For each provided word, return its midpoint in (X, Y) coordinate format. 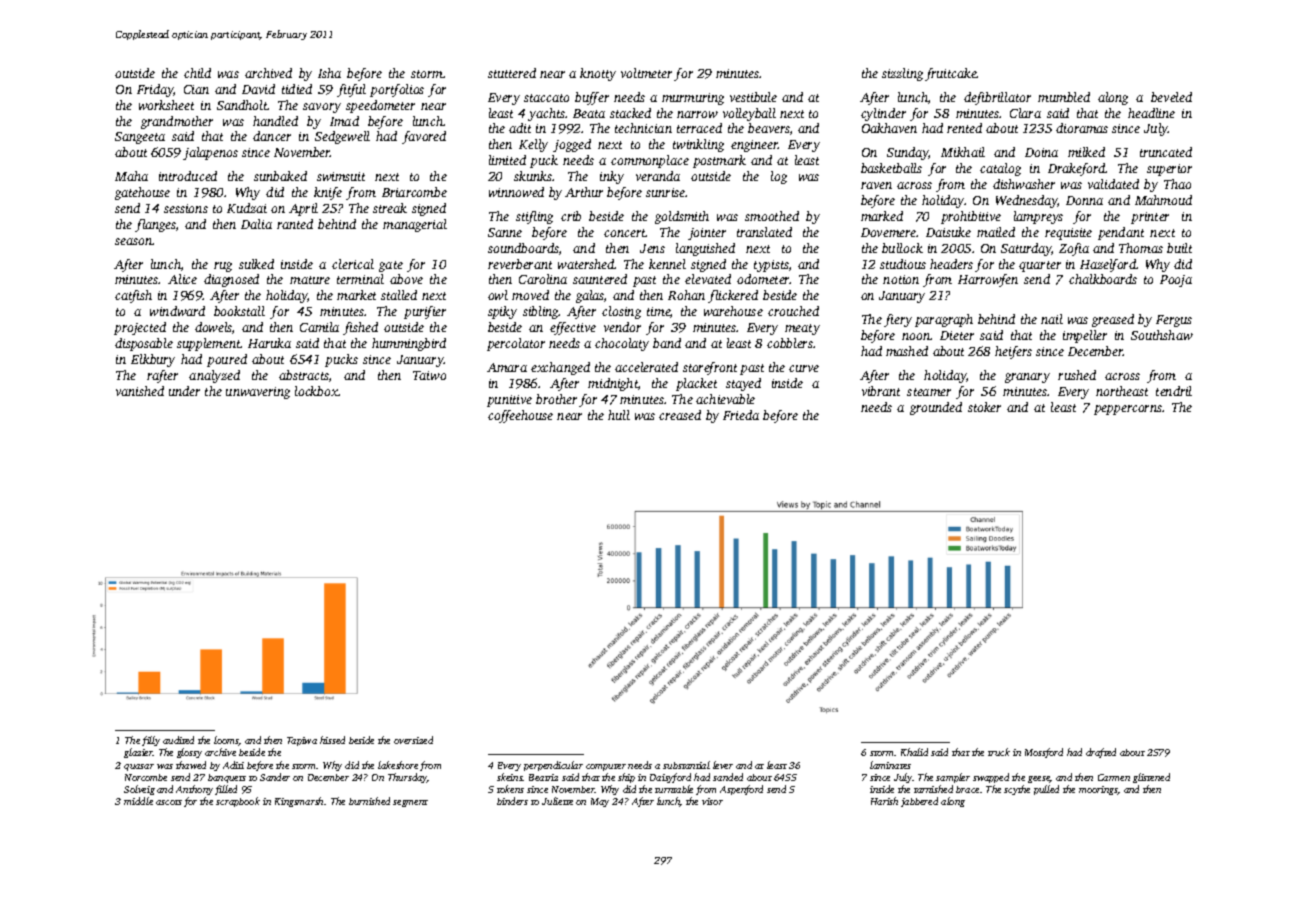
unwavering (258, 393)
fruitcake (951, 74)
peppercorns (1128, 410)
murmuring (693, 99)
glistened (1151, 778)
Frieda (741, 415)
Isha (329, 73)
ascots (169, 802)
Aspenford (741, 790)
